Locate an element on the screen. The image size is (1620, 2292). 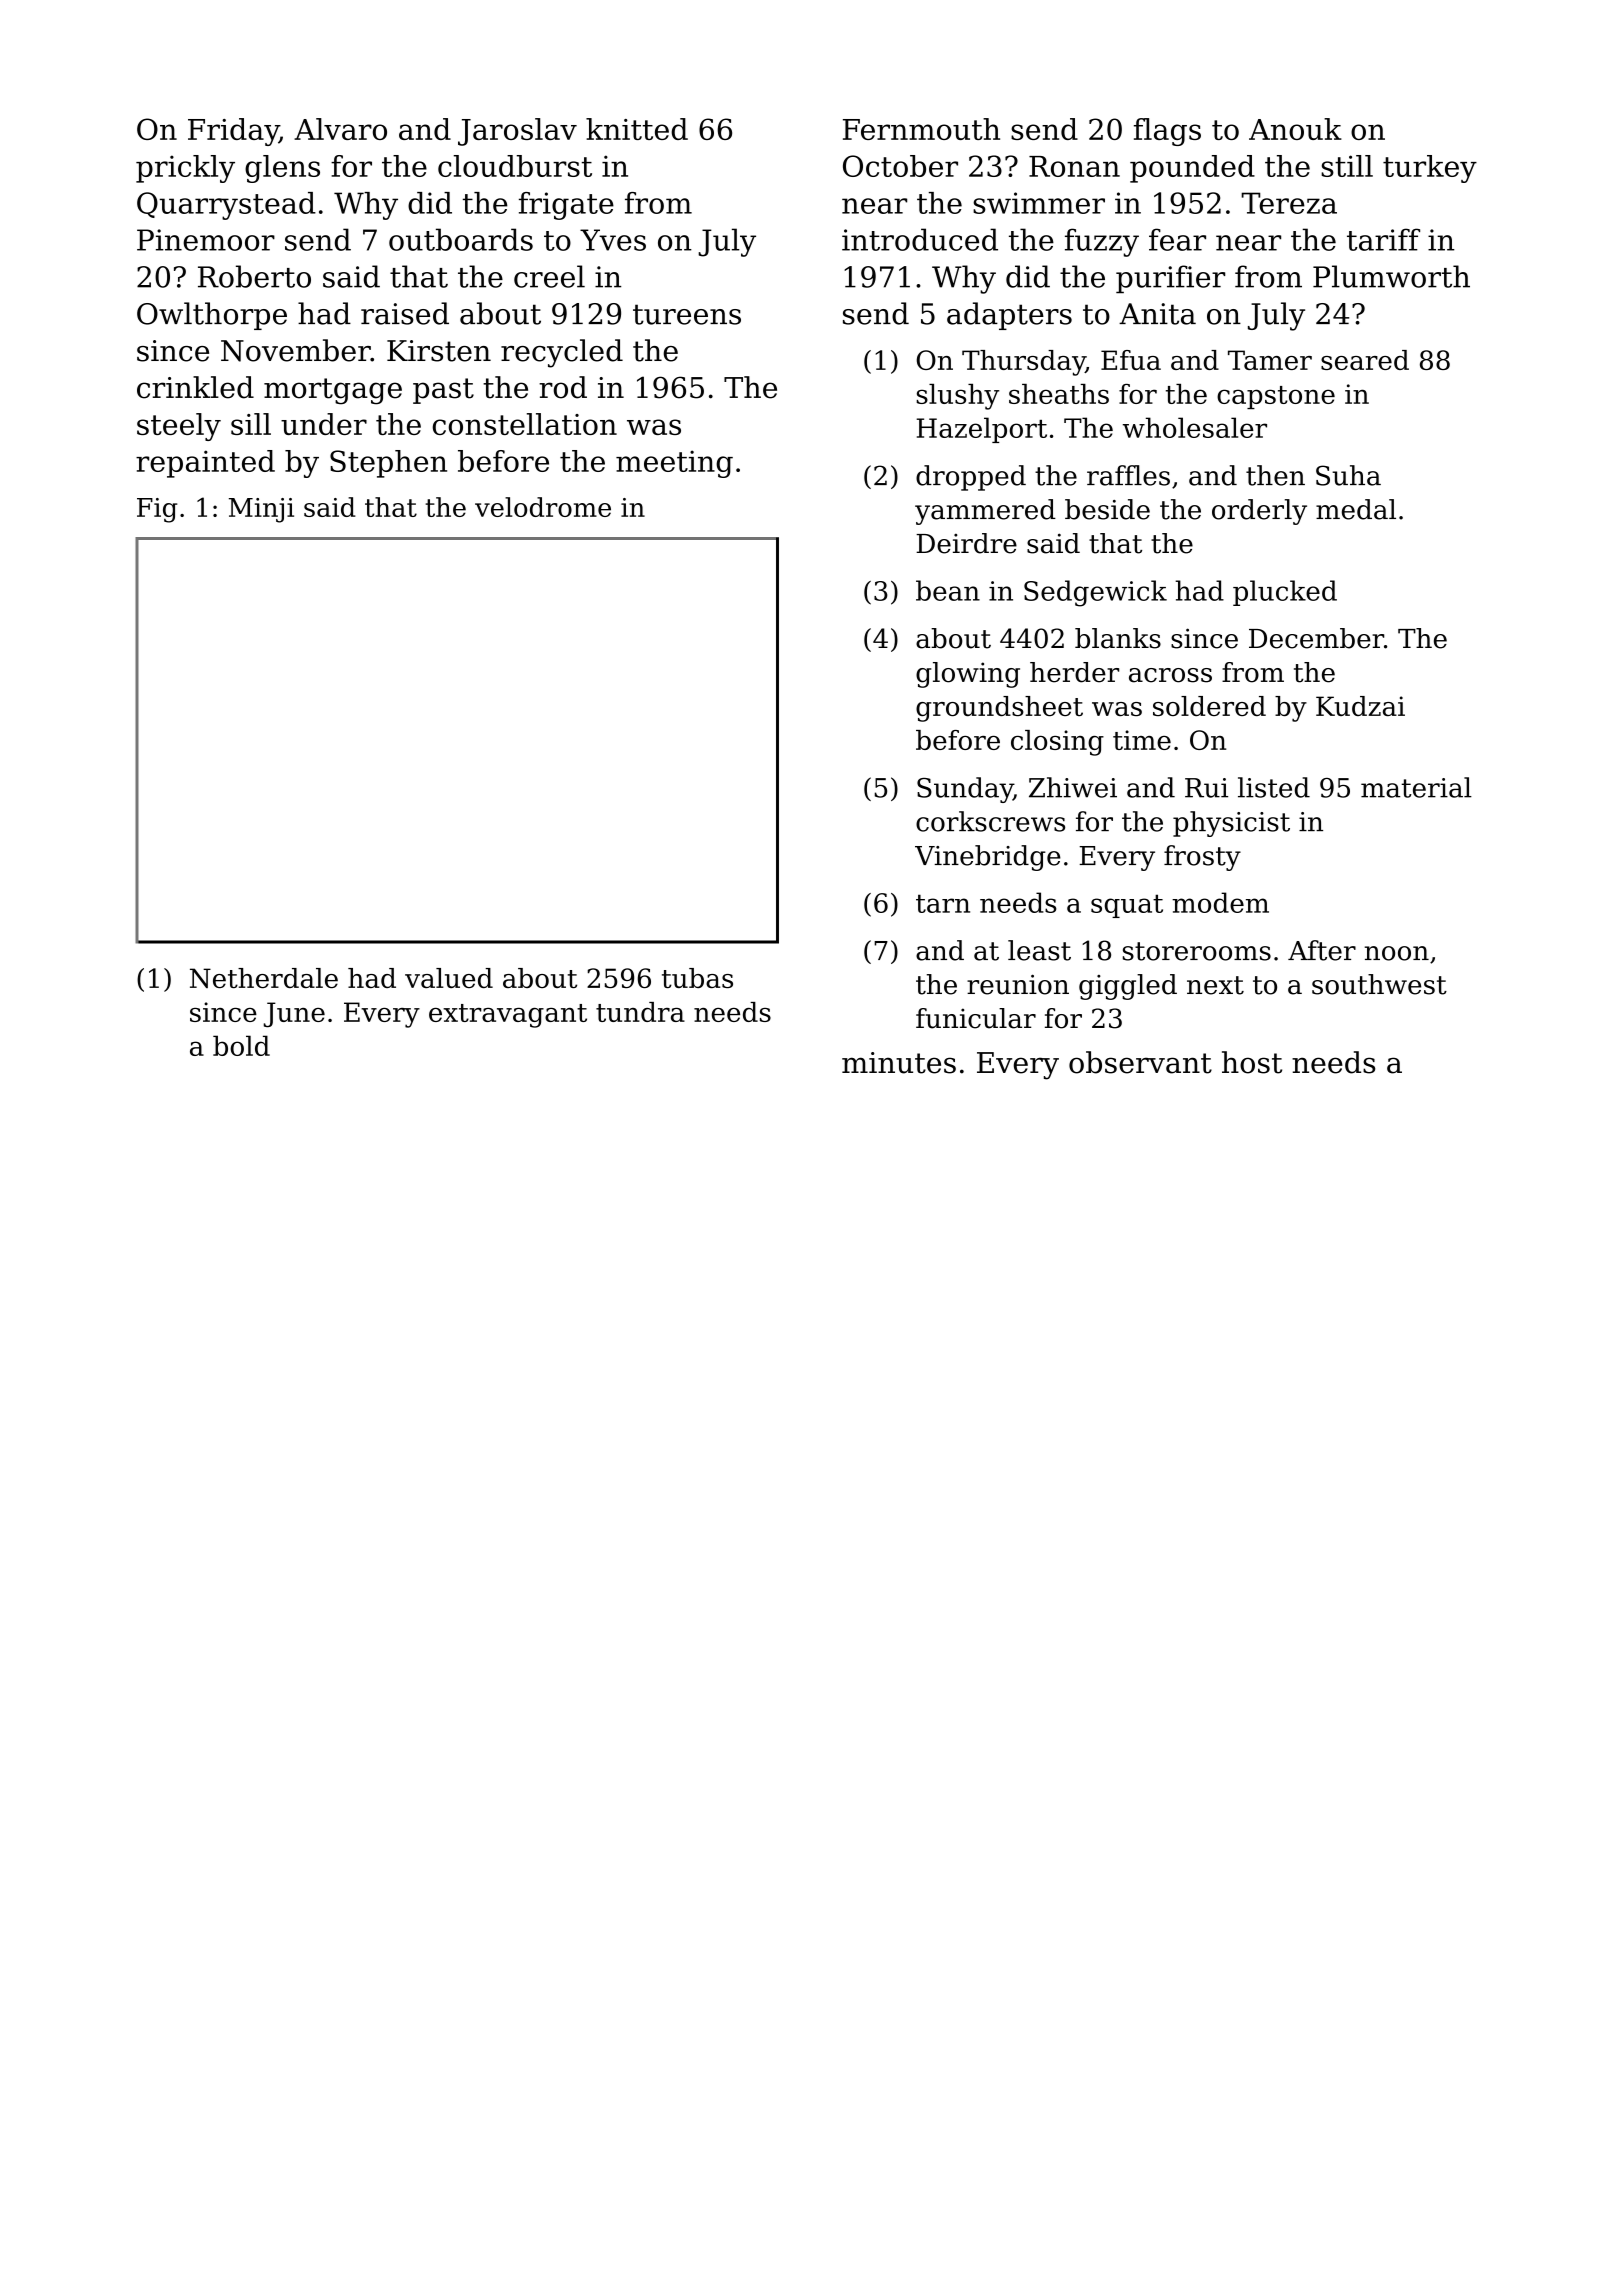
recycled is located at coordinates (562, 353).
